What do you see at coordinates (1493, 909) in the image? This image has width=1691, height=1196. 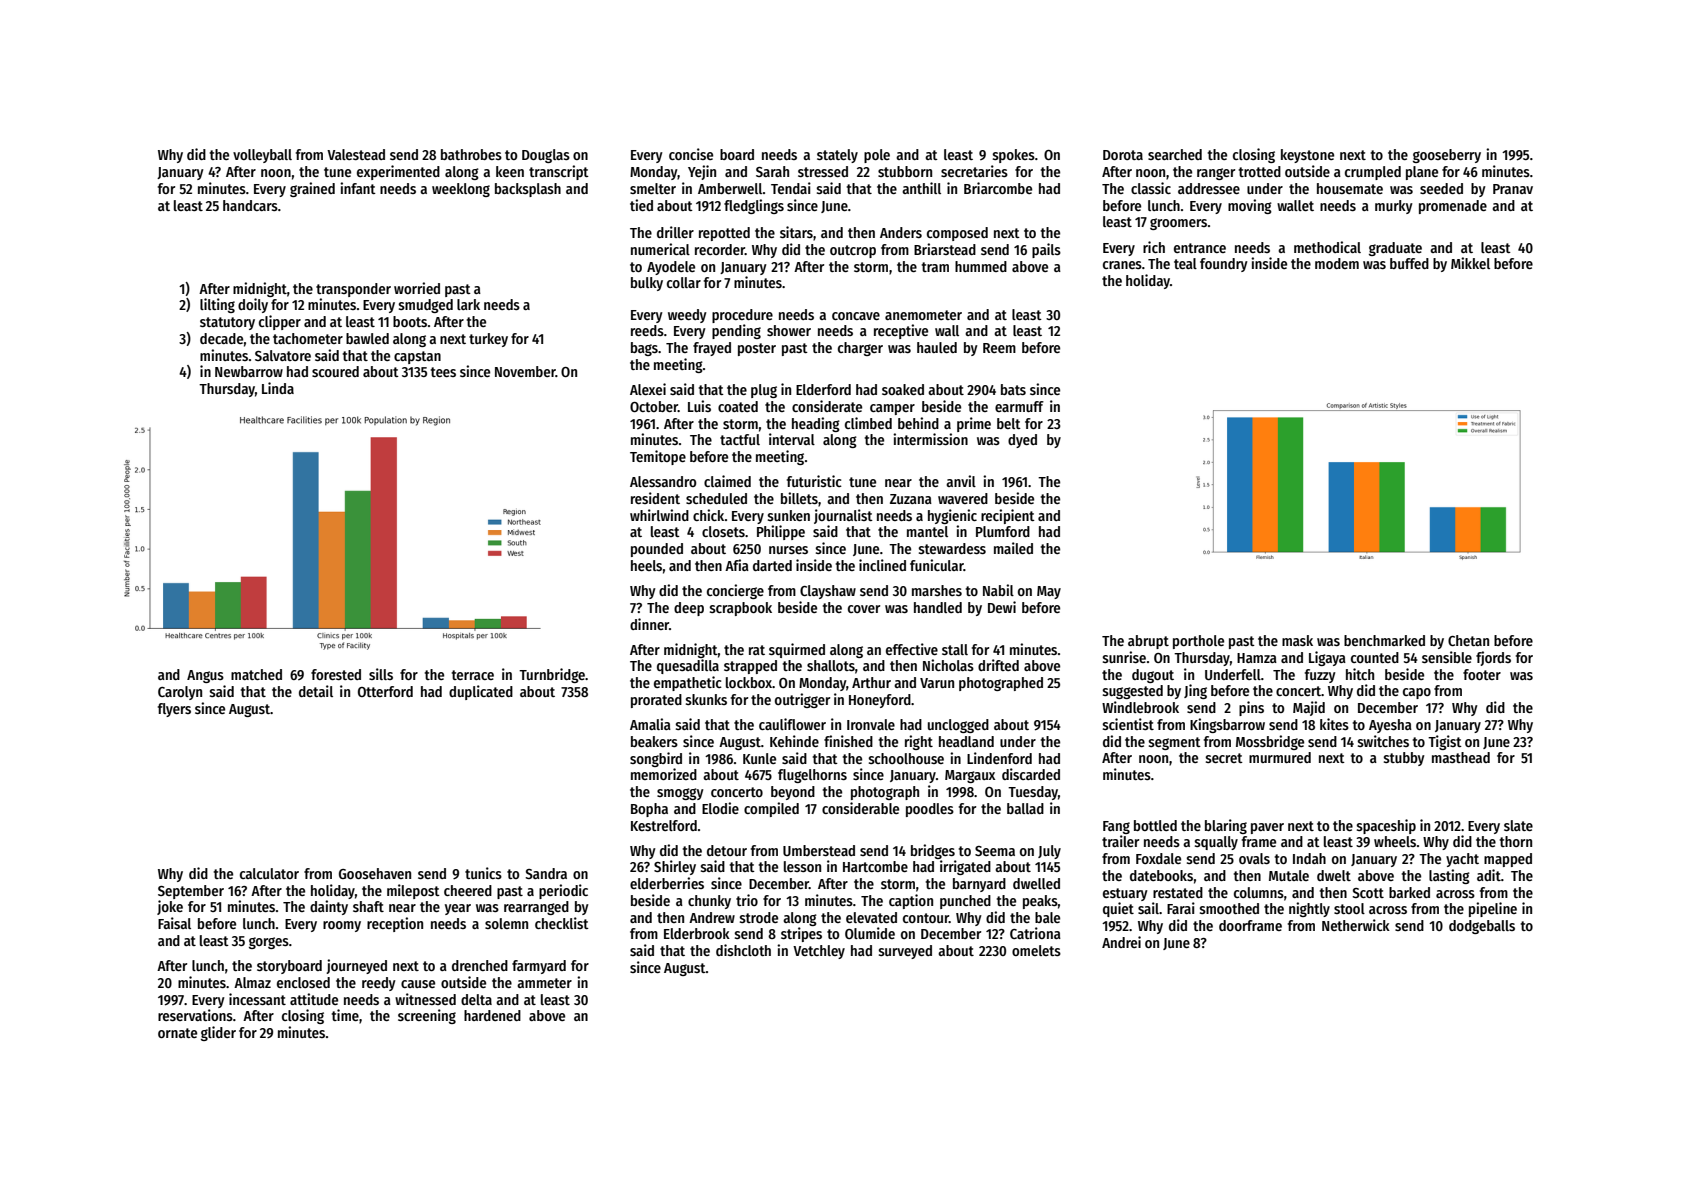 I see `pipeline` at bounding box center [1493, 909].
